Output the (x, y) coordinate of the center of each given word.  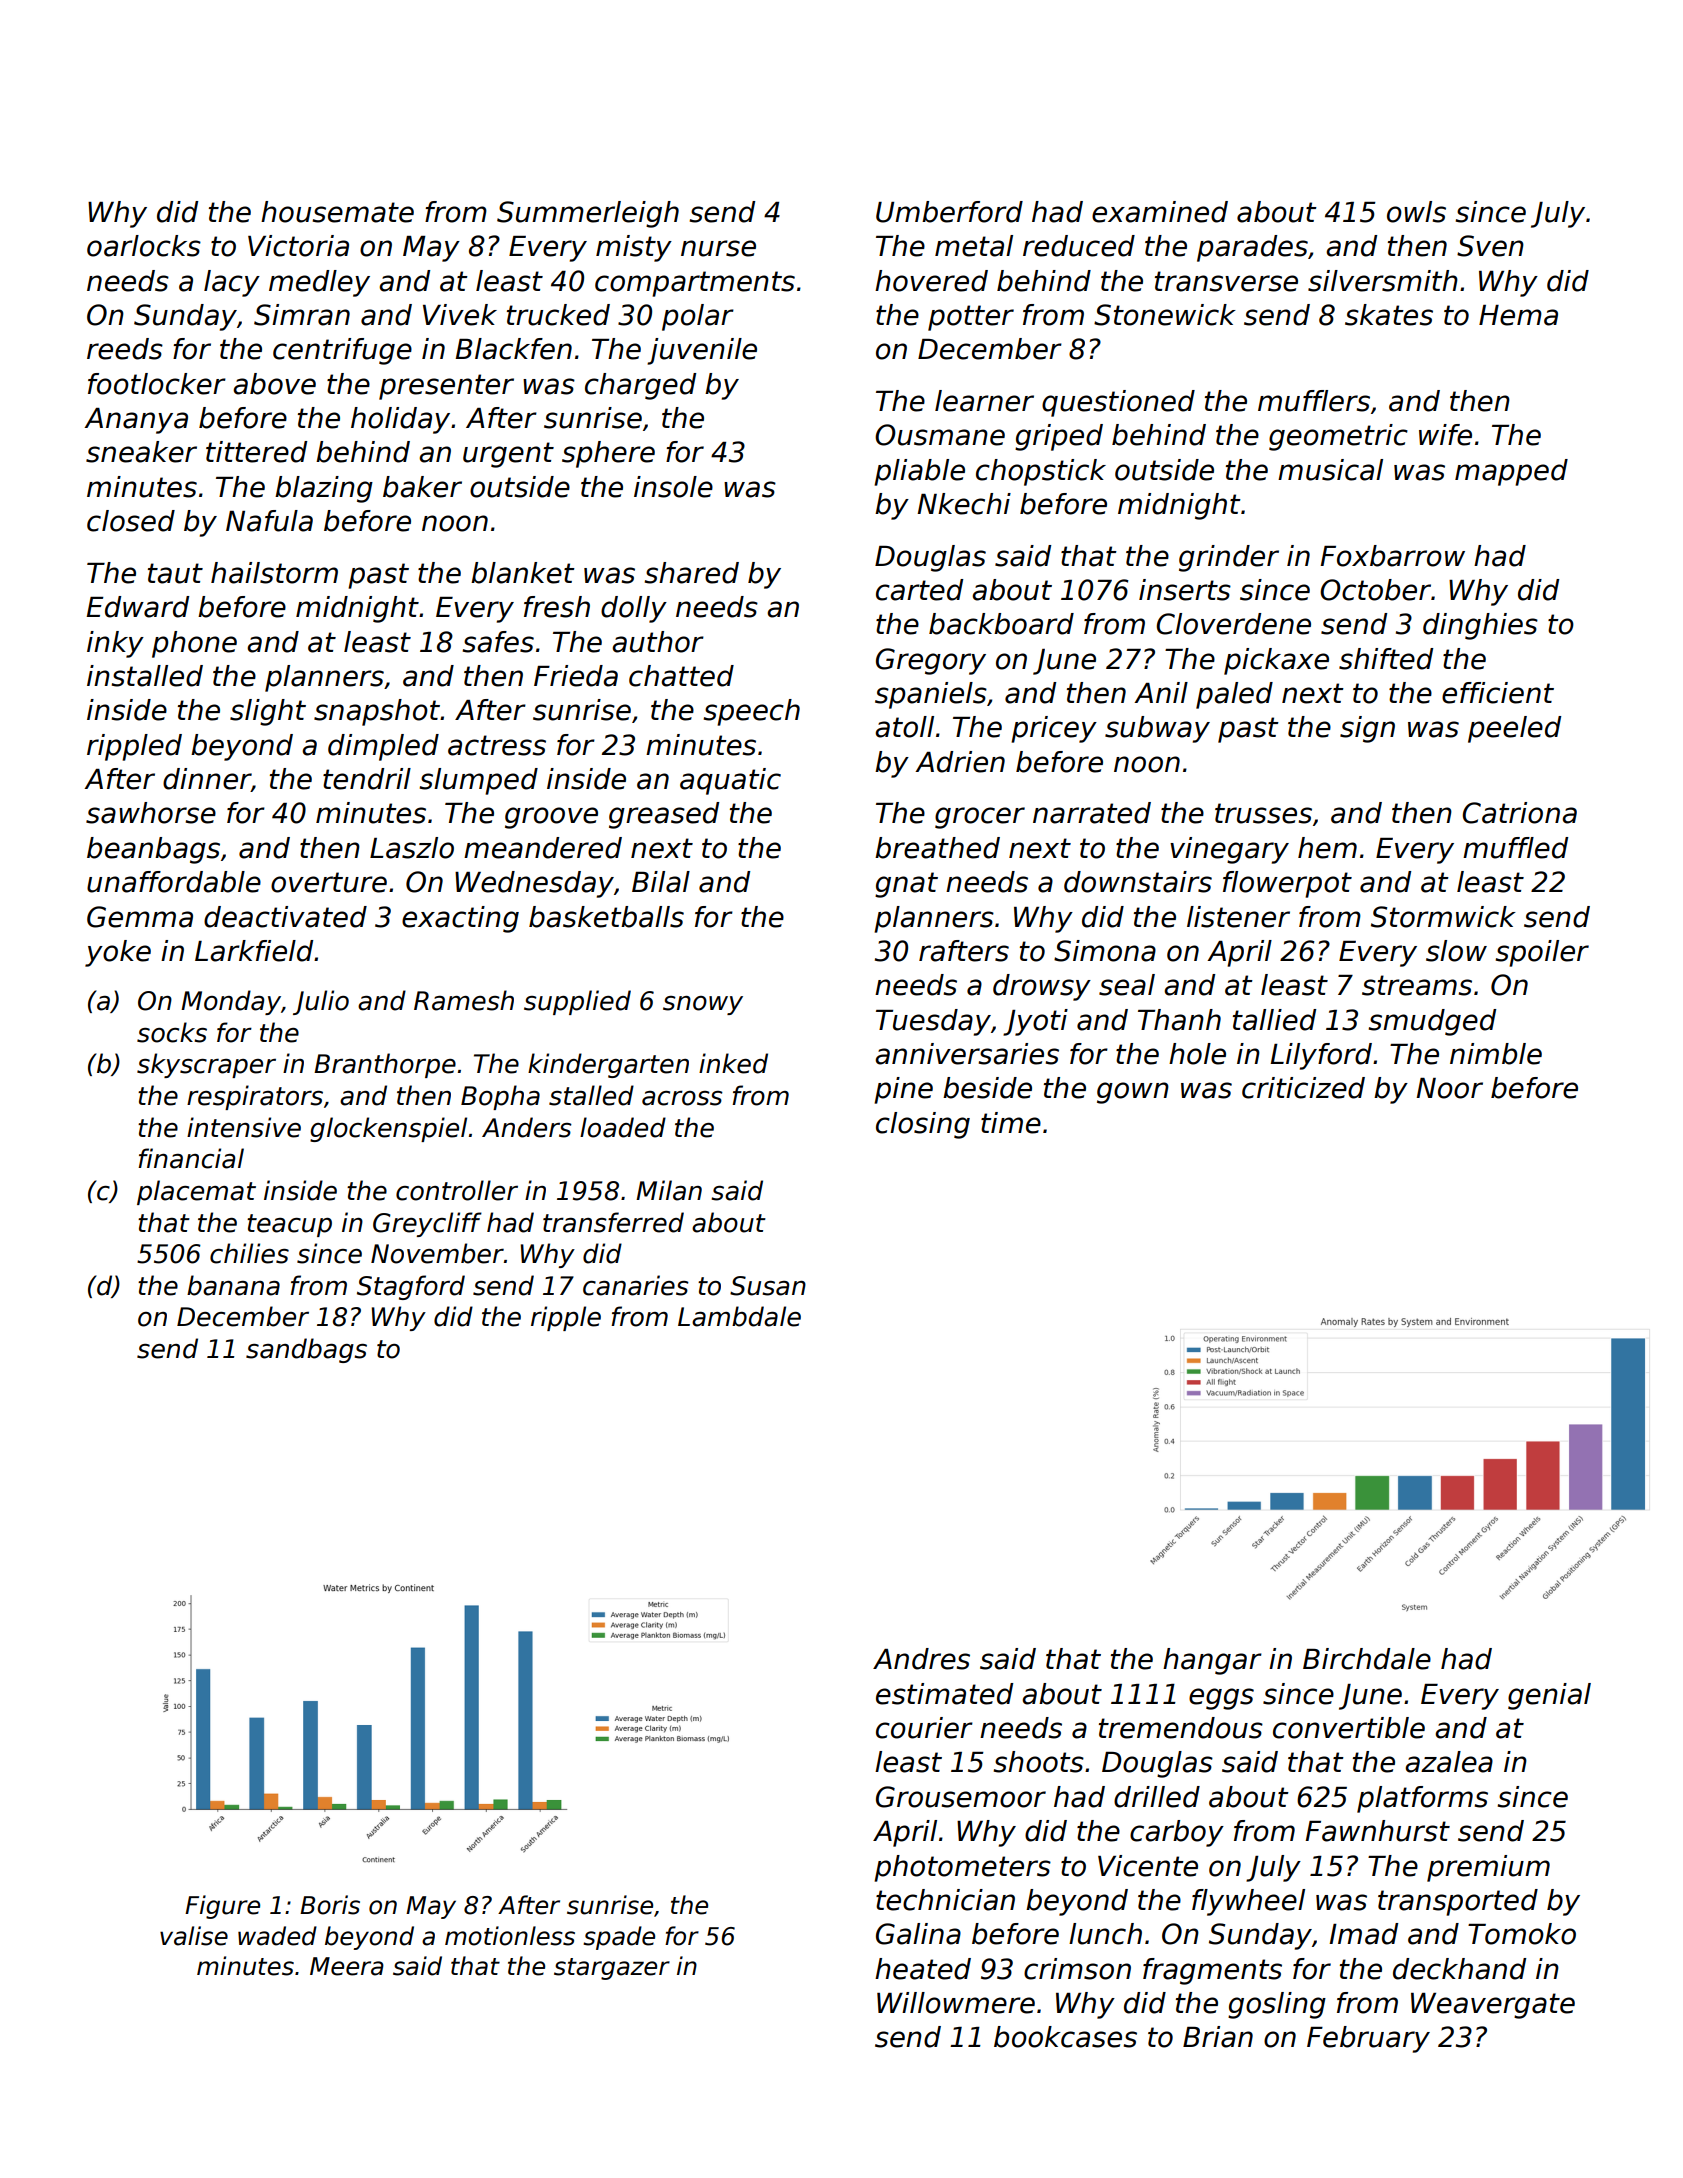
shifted (1386, 659)
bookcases (1065, 2037)
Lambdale (739, 1316)
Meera (347, 1966)
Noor (1449, 1088)
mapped (1511, 472)
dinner (207, 780)
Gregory (931, 661)
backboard (1001, 624)
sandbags (306, 1350)
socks (172, 1032)
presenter (446, 387)
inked (733, 1063)
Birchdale (1367, 1659)
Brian (1218, 2037)
